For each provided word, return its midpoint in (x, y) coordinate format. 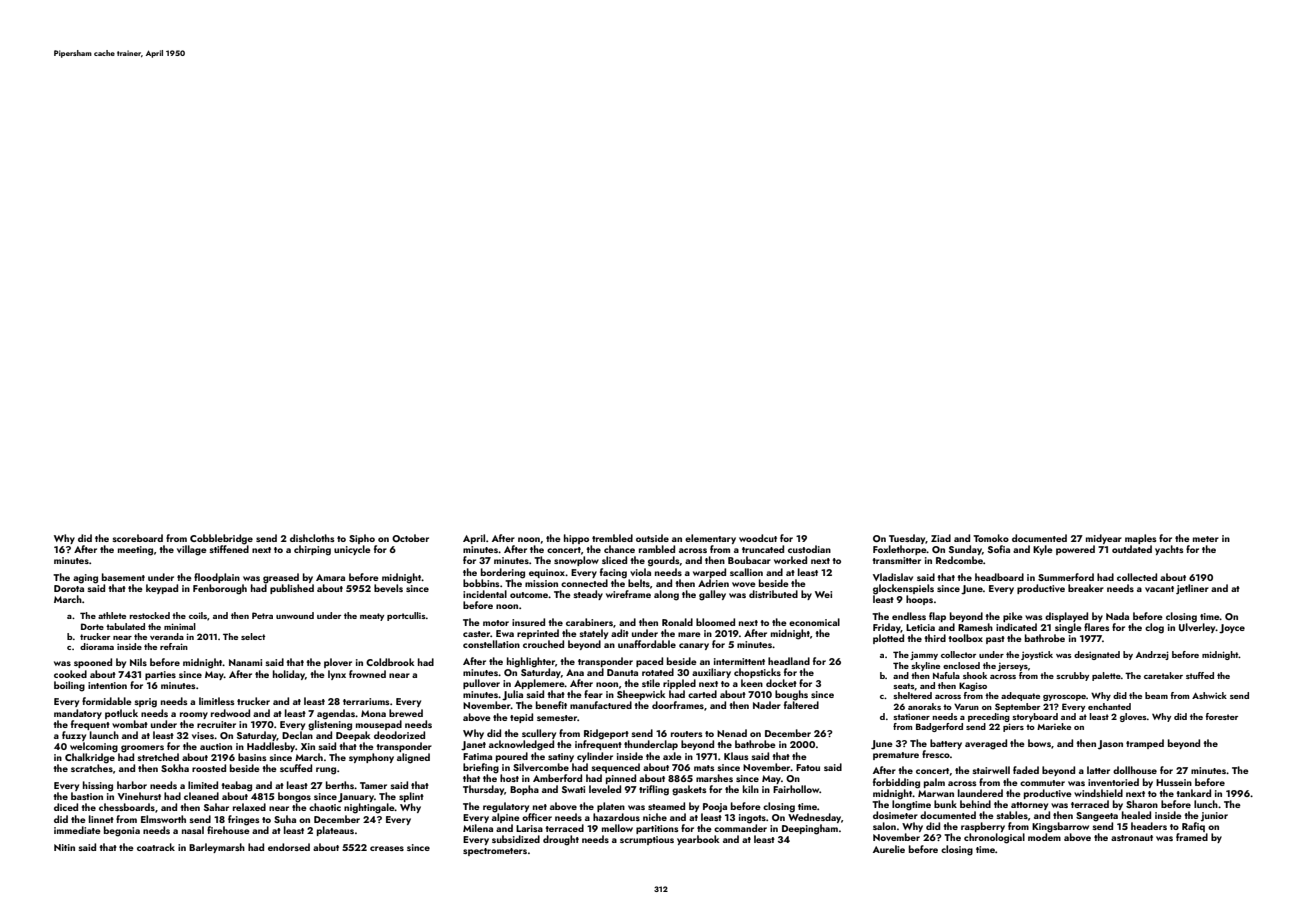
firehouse (228, 829)
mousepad (379, 725)
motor (496, 623)
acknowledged (521, 745)
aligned (413, 758)
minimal (180, 626)
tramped (1145, 744)
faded (1026, 770)
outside (652, 538)
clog (1154, 628)
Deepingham (810, 829)
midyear (1104, 539)
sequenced (615, 768)
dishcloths (312, 538)
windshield (1098, 793)
